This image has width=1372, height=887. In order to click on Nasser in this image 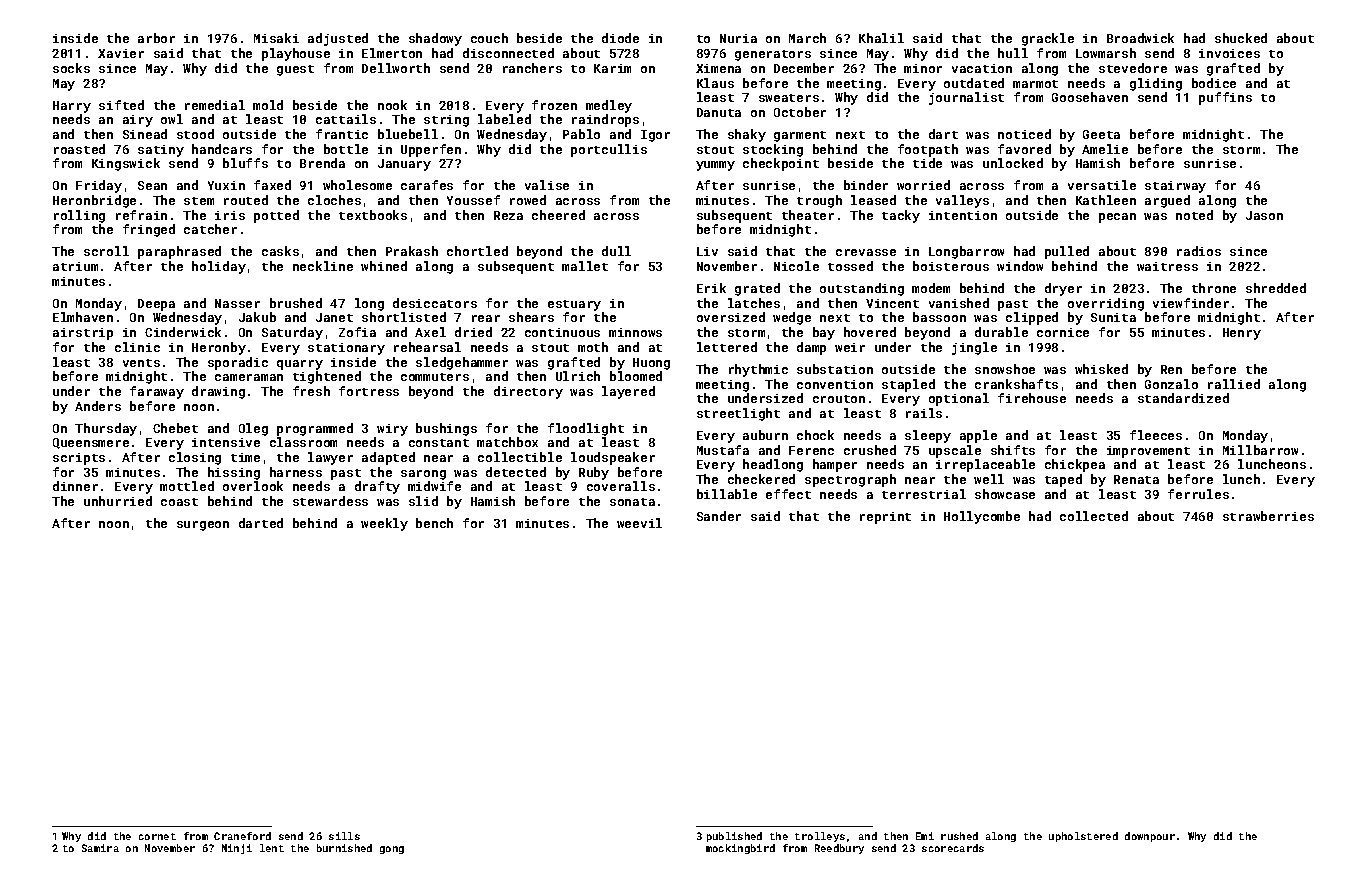, I will do `click(237, 303)`.
